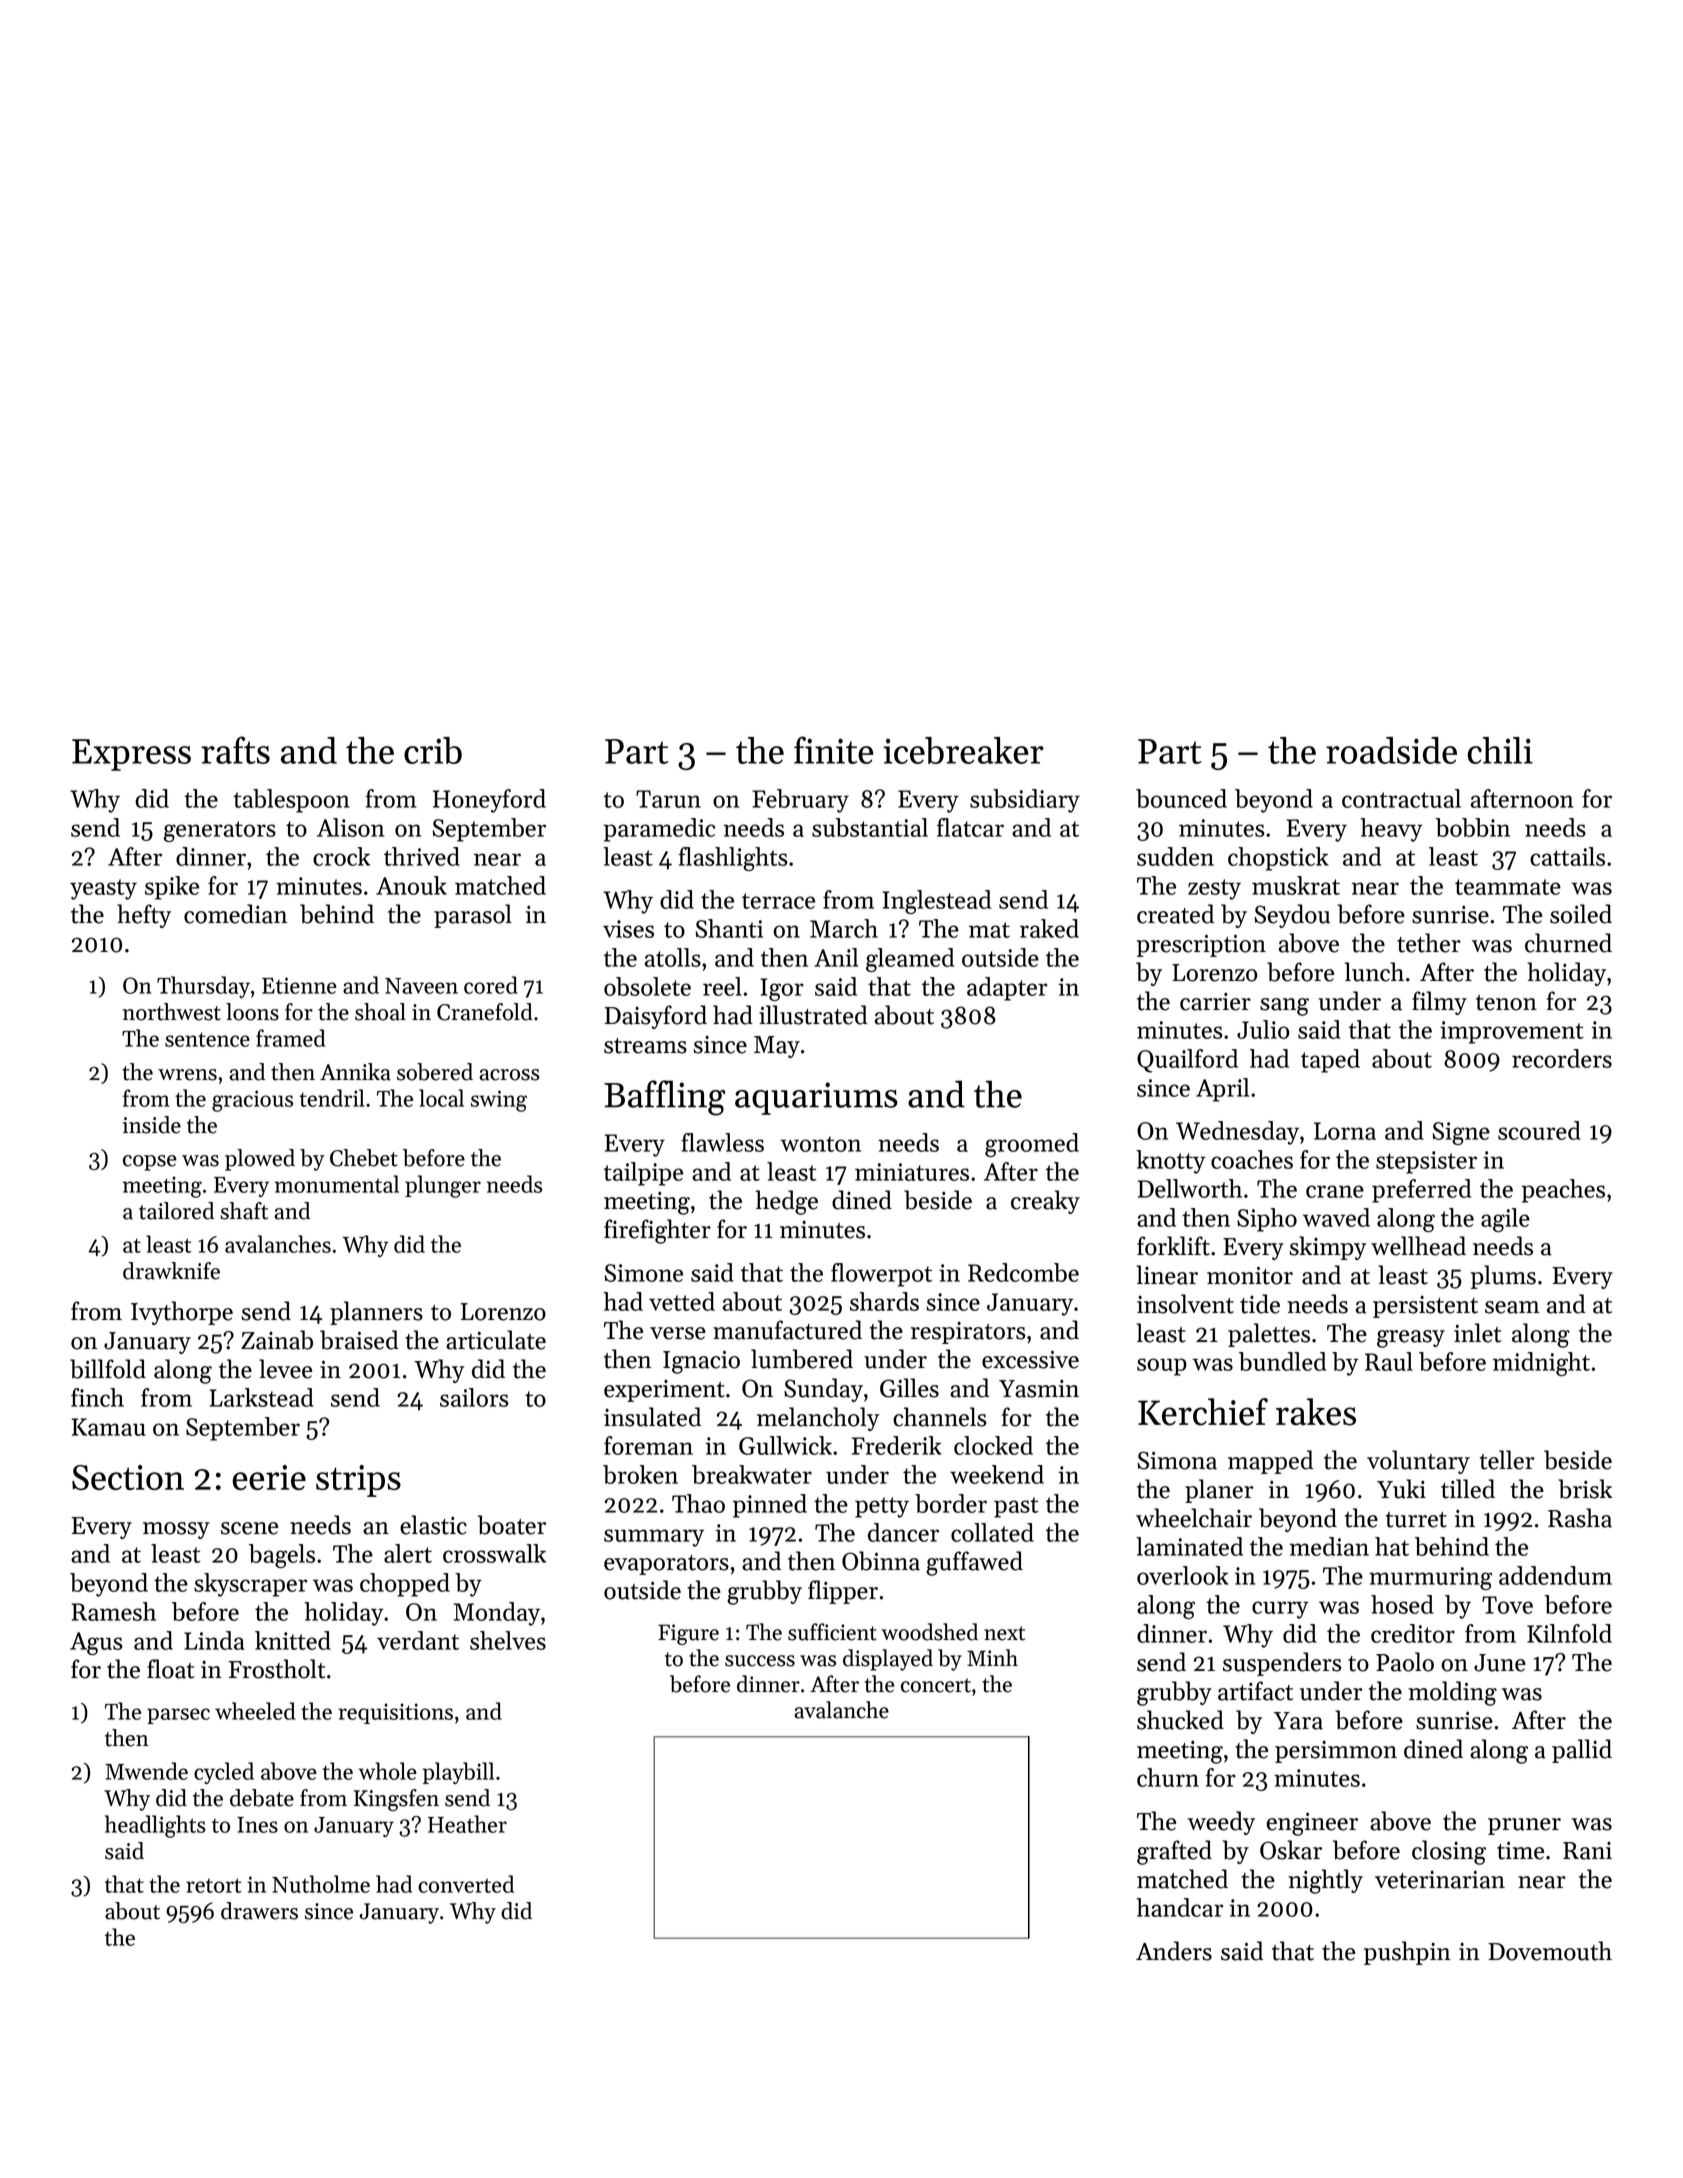 The width and height of the document is (1683, 2178). What do you see at coordinates (1007, 989) in the document?
I see `adapter` at bounding box center [1007, 989].
